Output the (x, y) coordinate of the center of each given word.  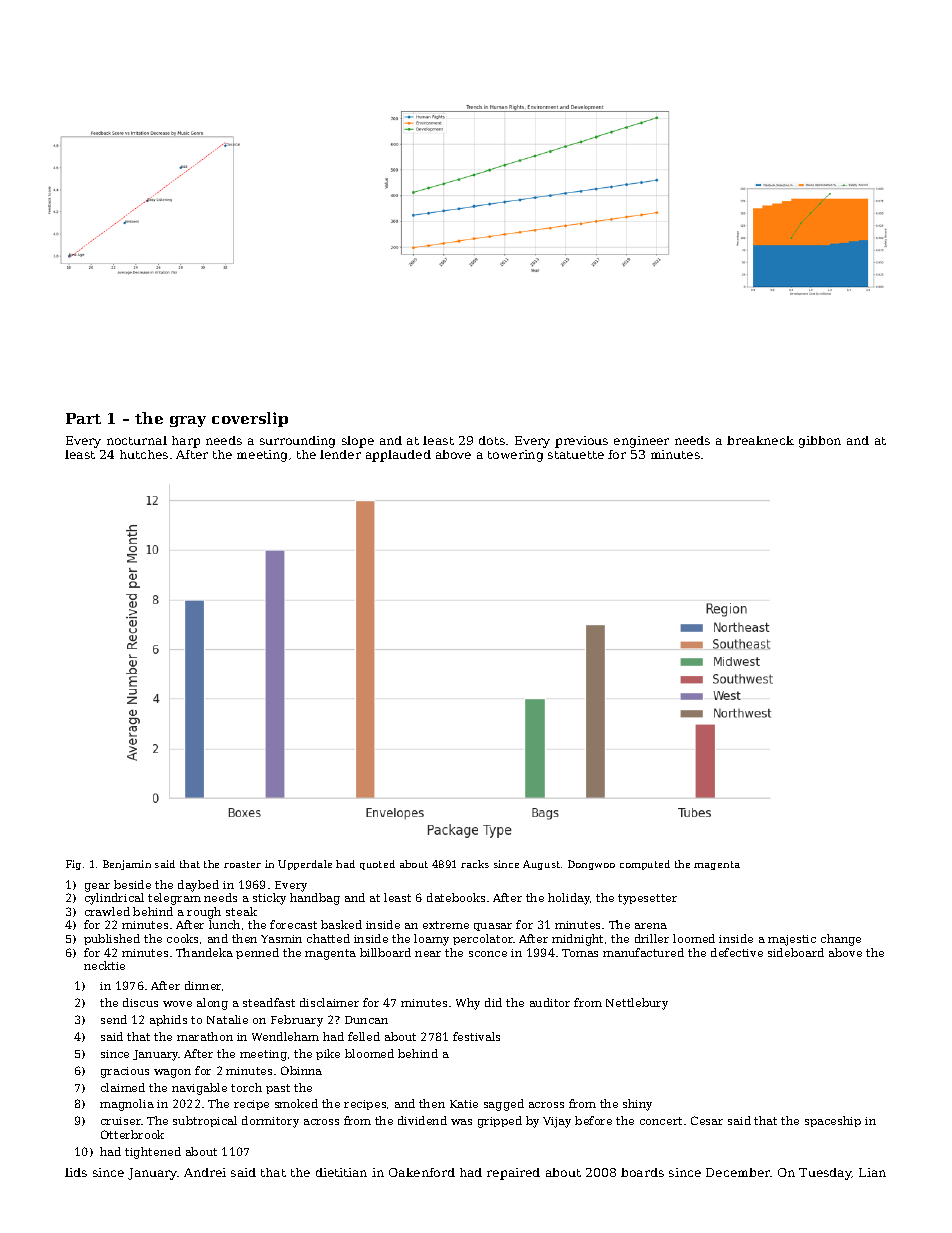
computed (645, 865)
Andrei (205, 1172)
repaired (513, 1174)
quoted (377, 865)
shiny (637, 1105)
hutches (144, 454)
